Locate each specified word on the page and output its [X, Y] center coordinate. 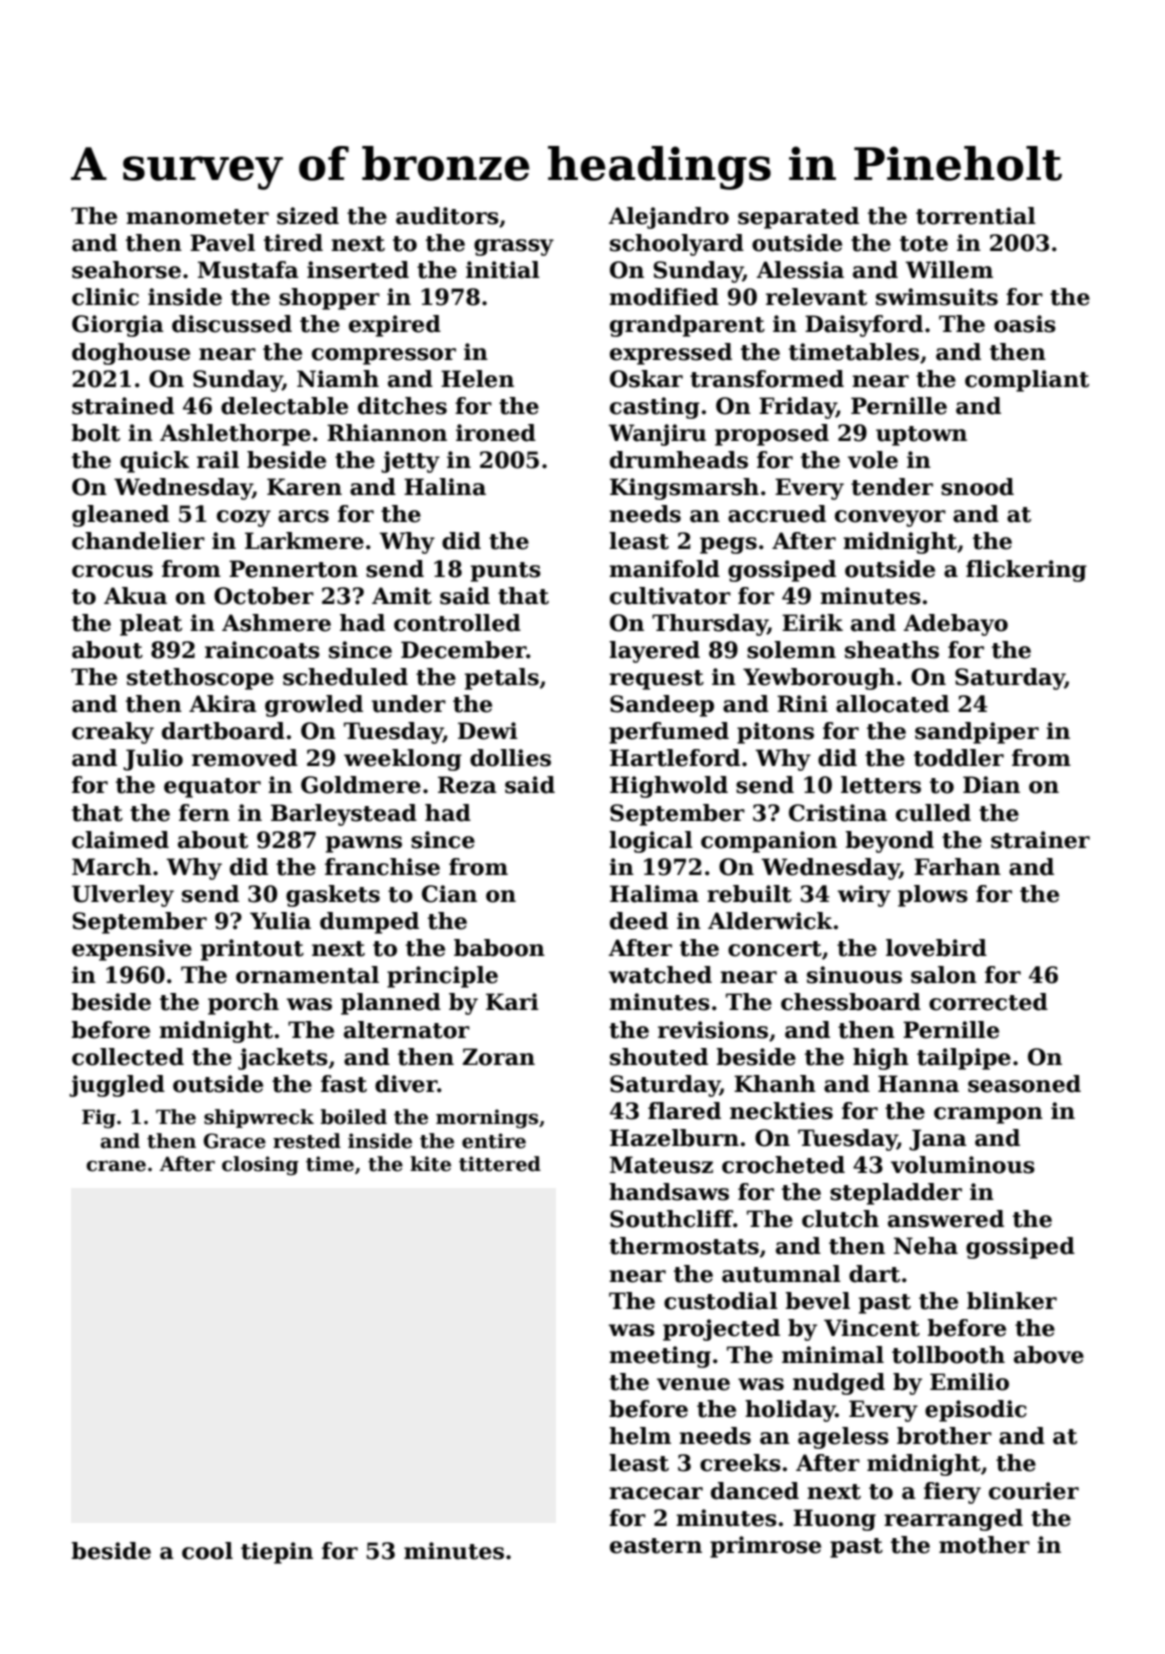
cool [207, 1551]
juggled [117, 1086]
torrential [976, 216]
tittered [500, 1164]
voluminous [963, 1165]
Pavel [222, 243]
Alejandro [668, 218]
